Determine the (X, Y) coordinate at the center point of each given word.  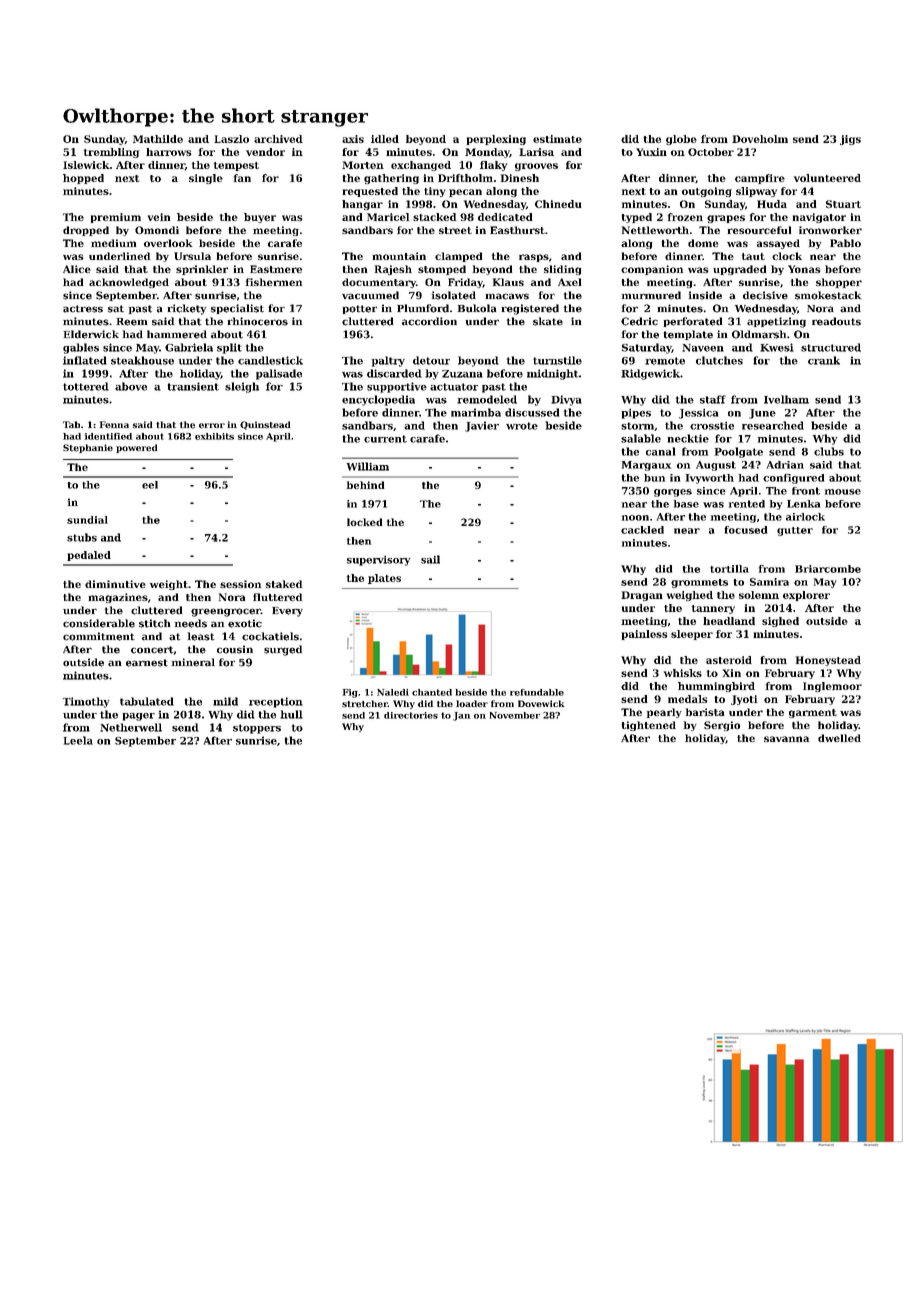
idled (385, 139)
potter (359, 309)
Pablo (845, 243)
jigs (850, 140)
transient (193, 386)
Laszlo (231, 139)
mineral (193, 662)
